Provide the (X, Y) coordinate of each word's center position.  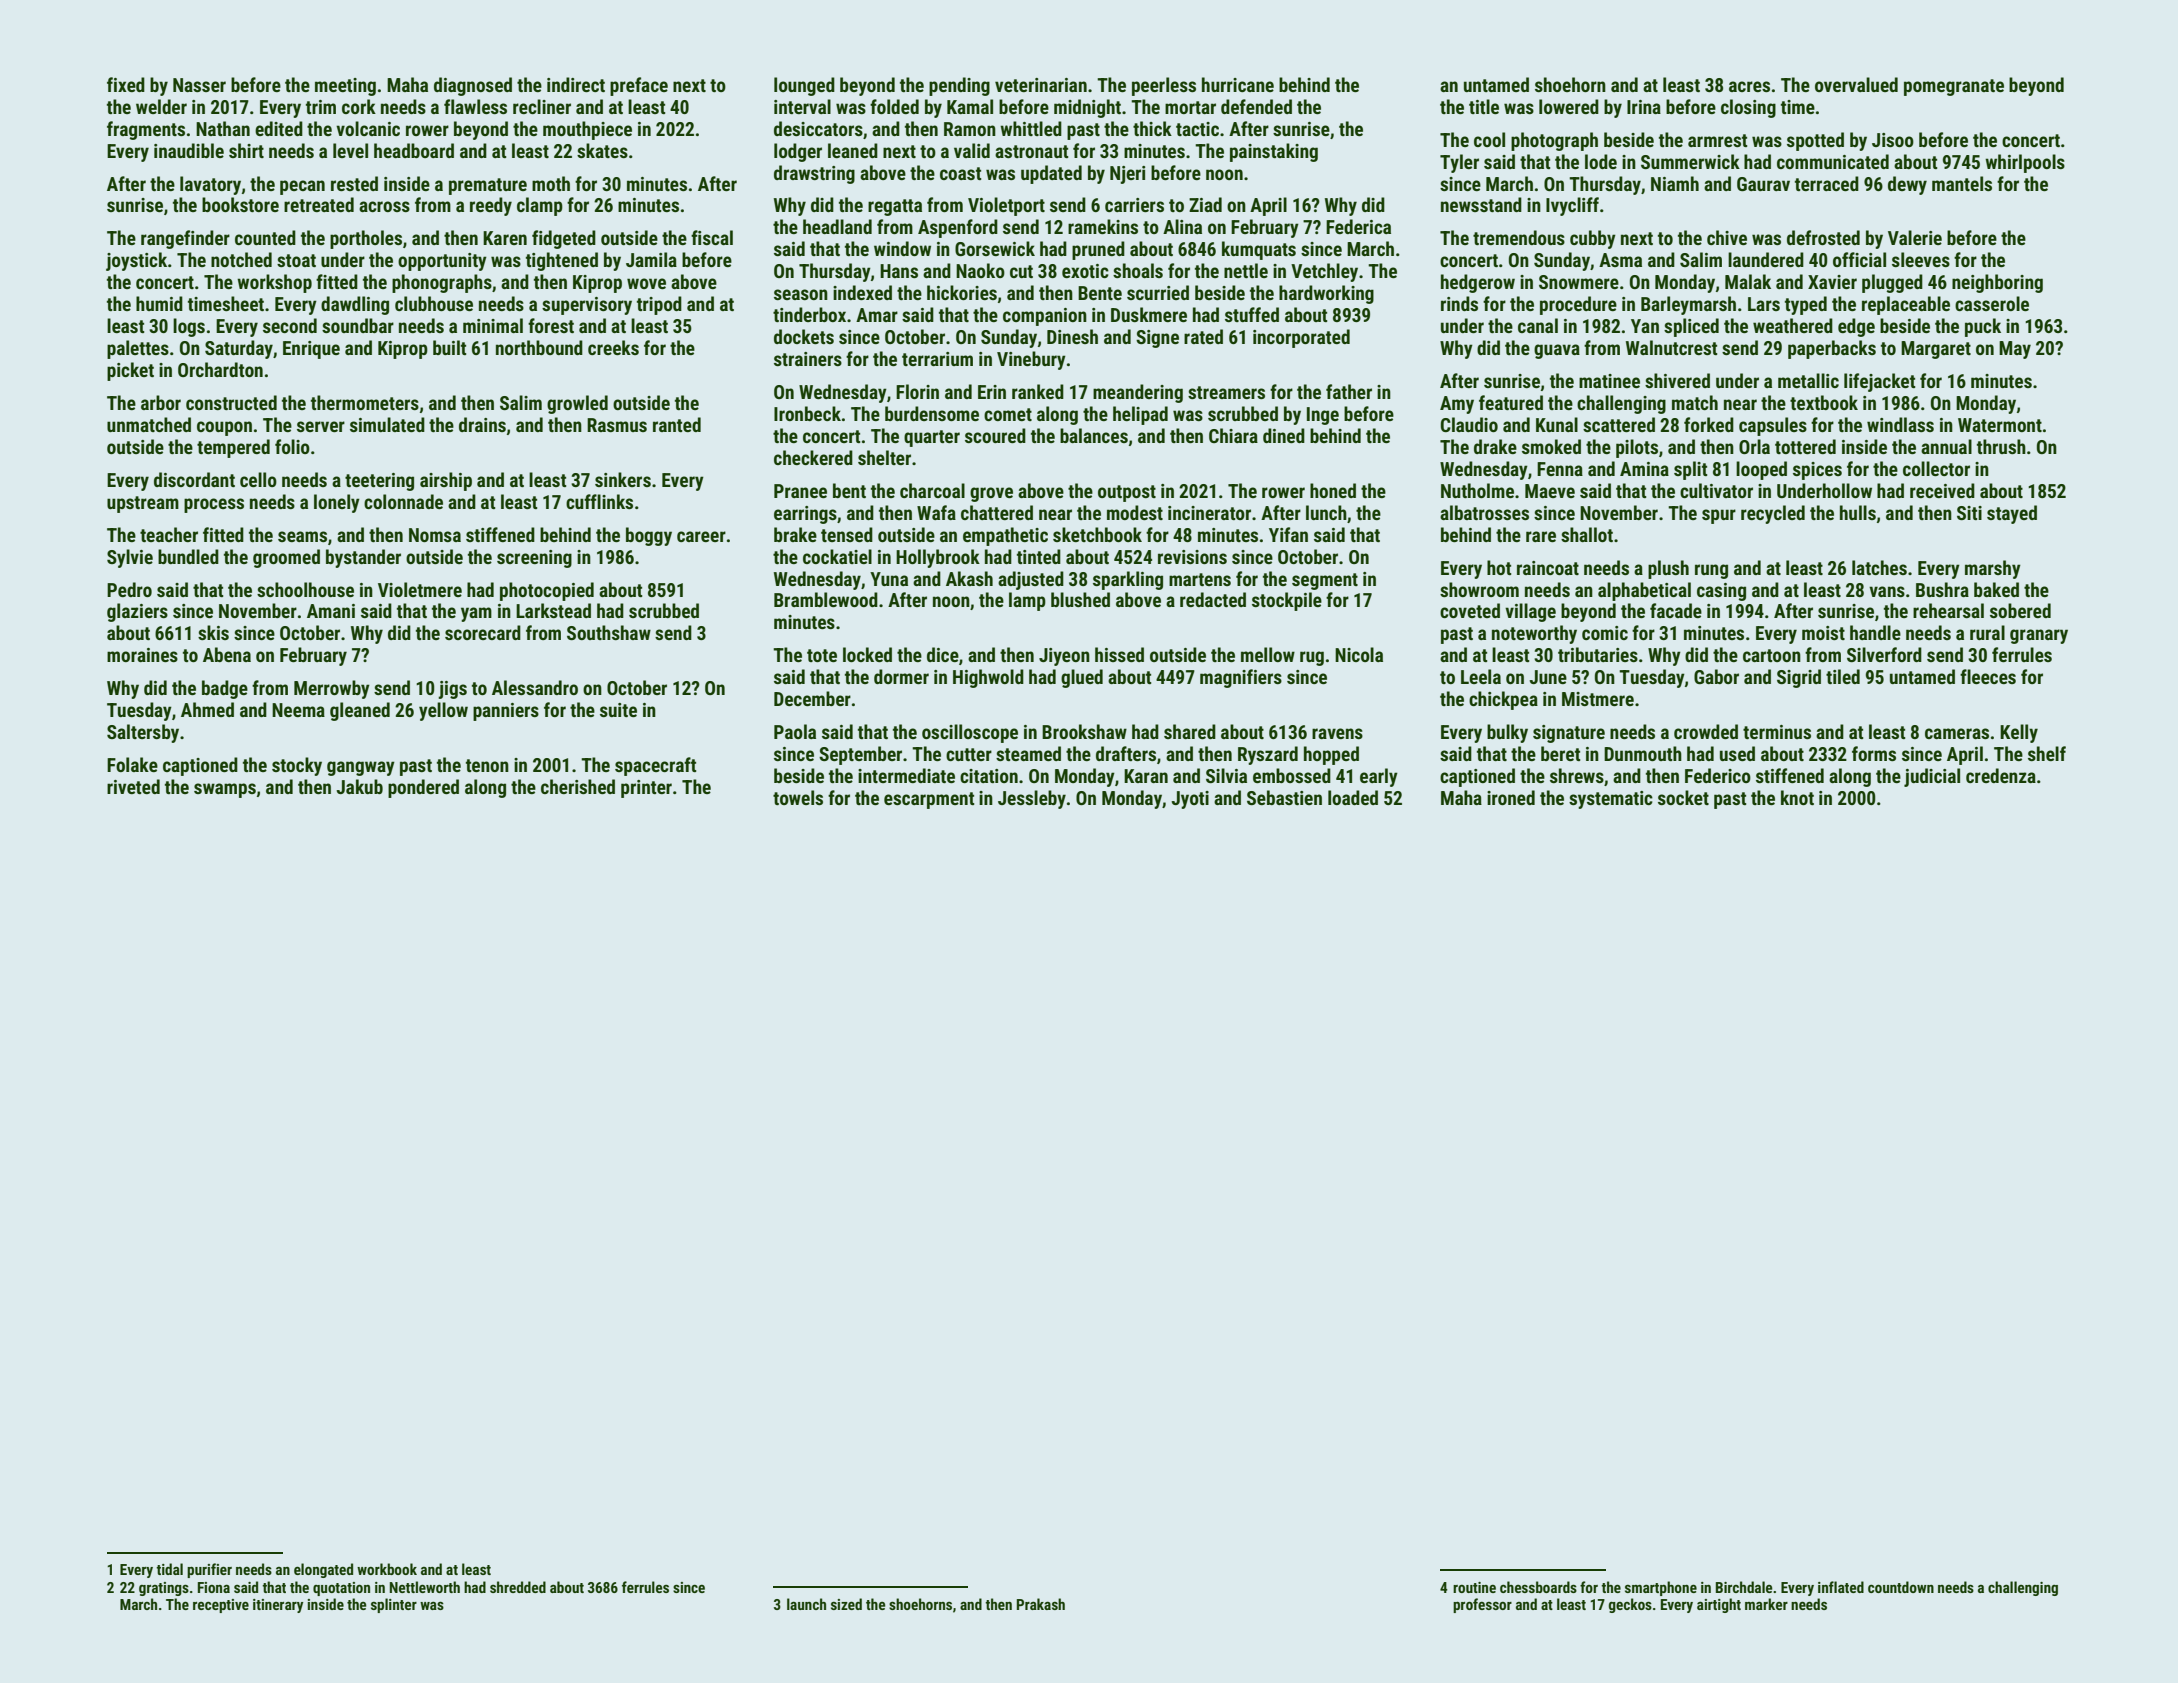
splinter (394, 1605)
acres (1749, 86)
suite (618, 710)
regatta (895, 207)
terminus (1777, 732)
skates (602, 150)
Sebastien (1284, 797)
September (860, 755)
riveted (133, 786)
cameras (1957, 733)
